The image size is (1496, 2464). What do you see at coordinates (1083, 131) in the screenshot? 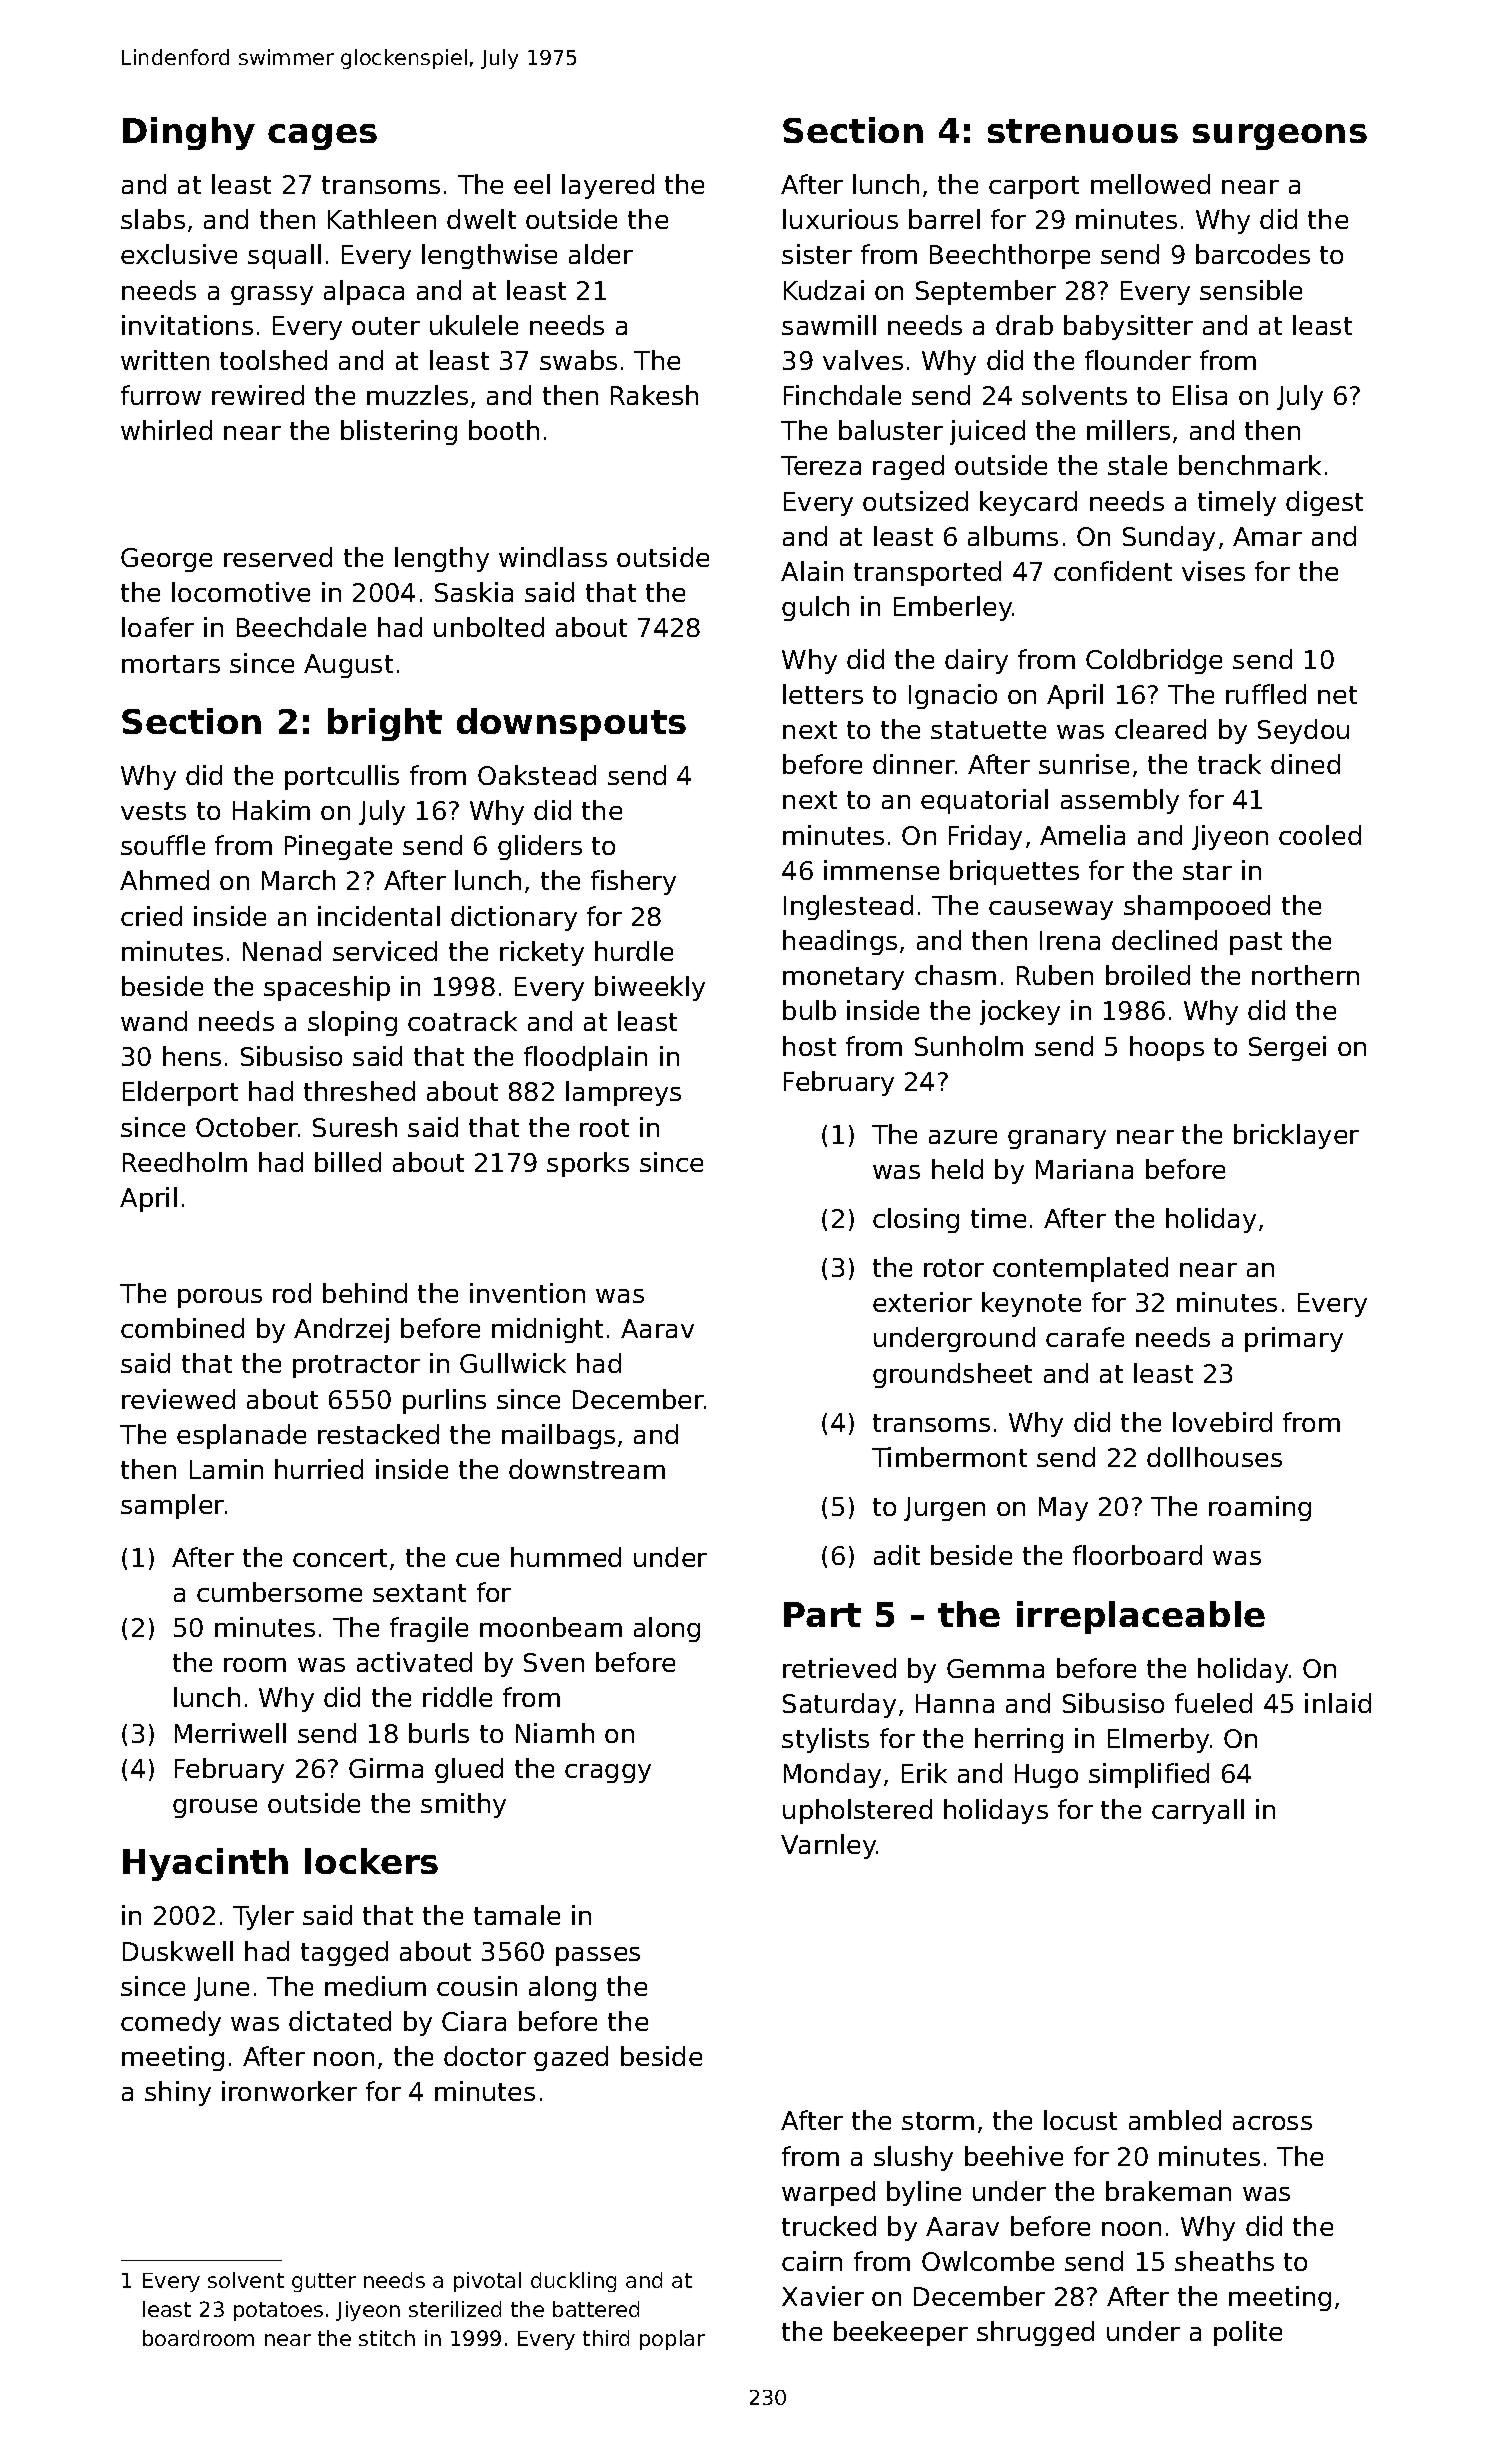
I see `strenuous` at bounding box center [1083, 131].
